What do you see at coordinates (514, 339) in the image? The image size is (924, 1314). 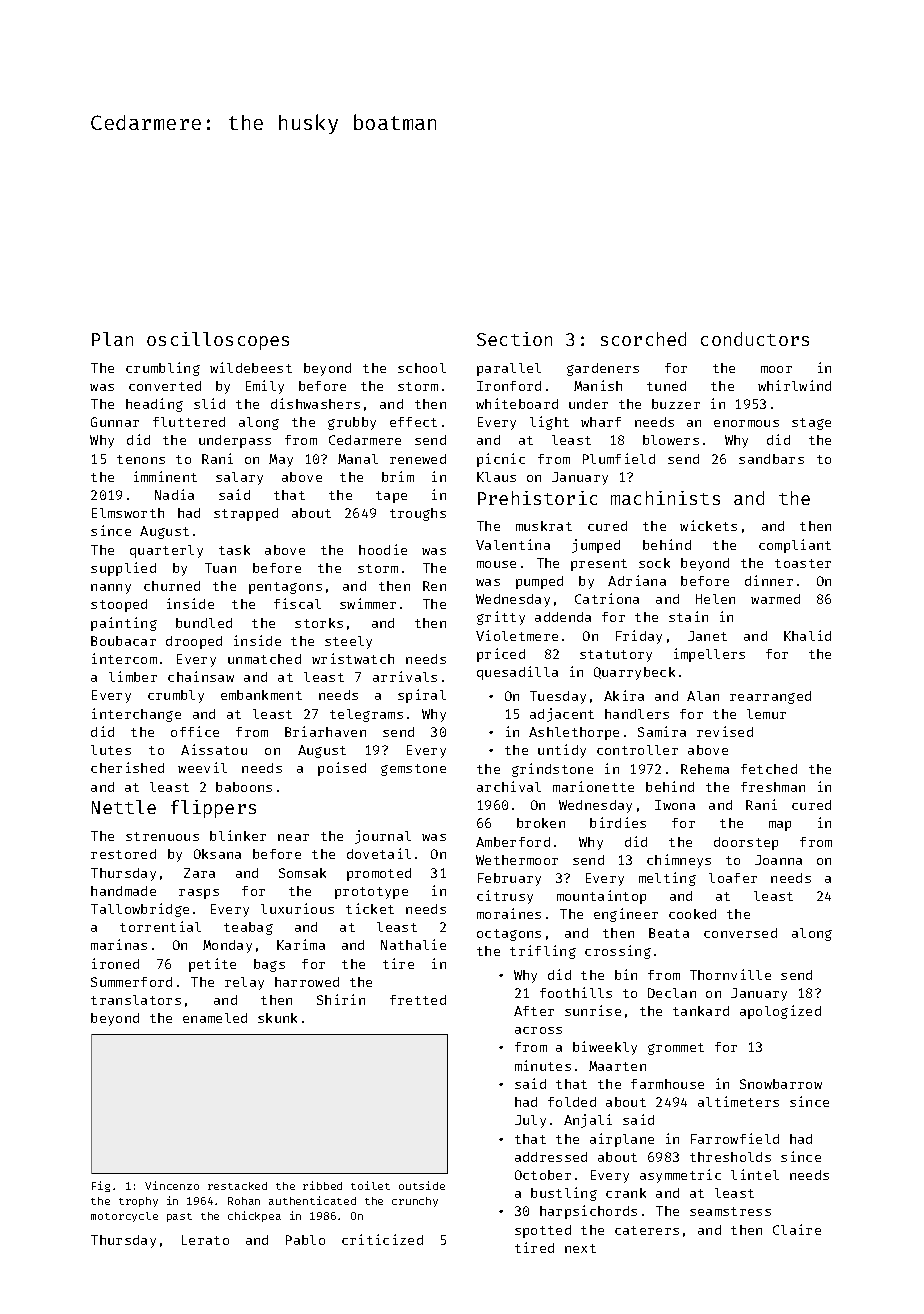 I see `Section` at bounding box center [514, 339].
